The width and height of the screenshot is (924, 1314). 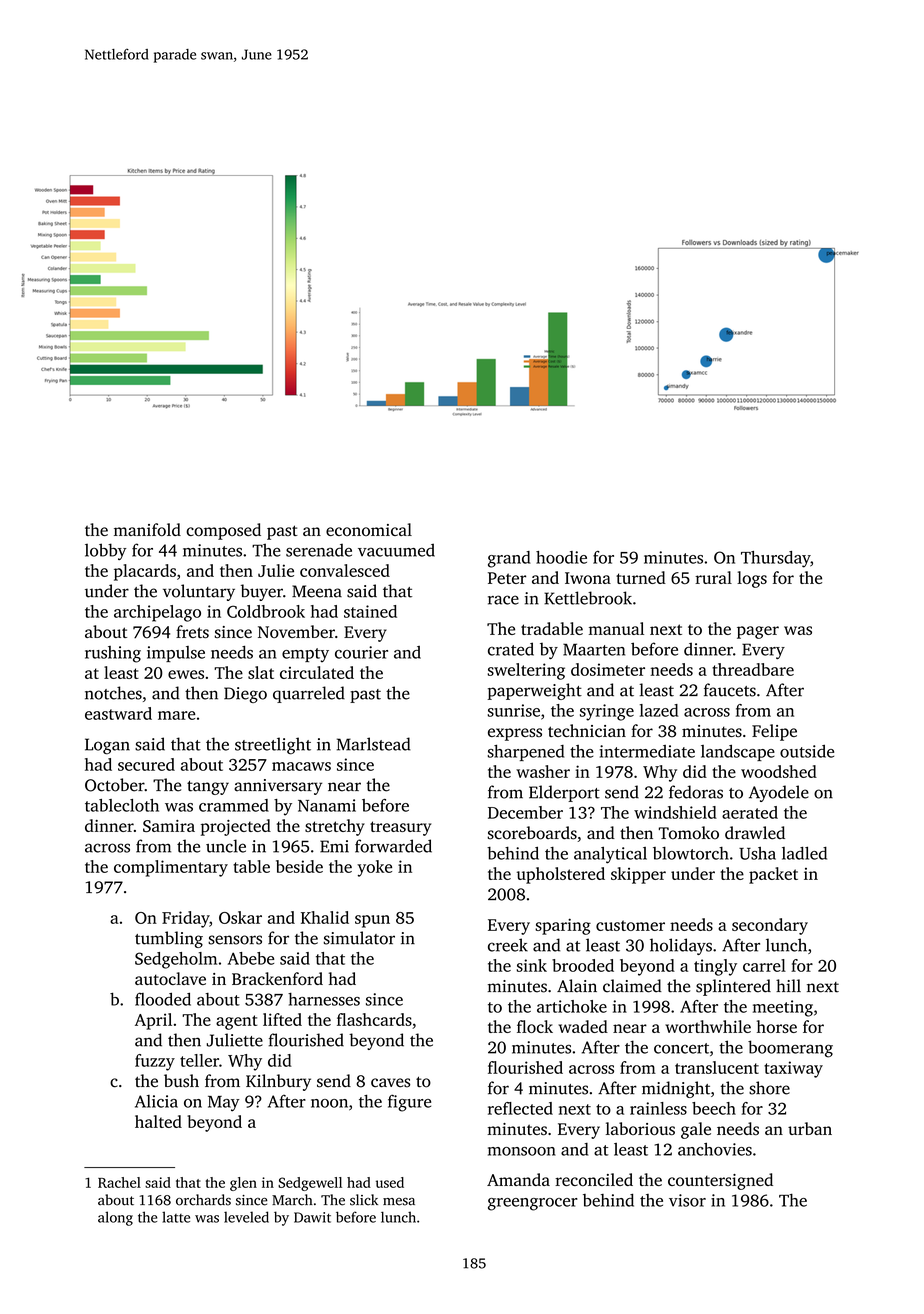 What do you see at coordinates (561, 875) in the screenshot?
I see `upholstered` at bounding box center [561, 875].
